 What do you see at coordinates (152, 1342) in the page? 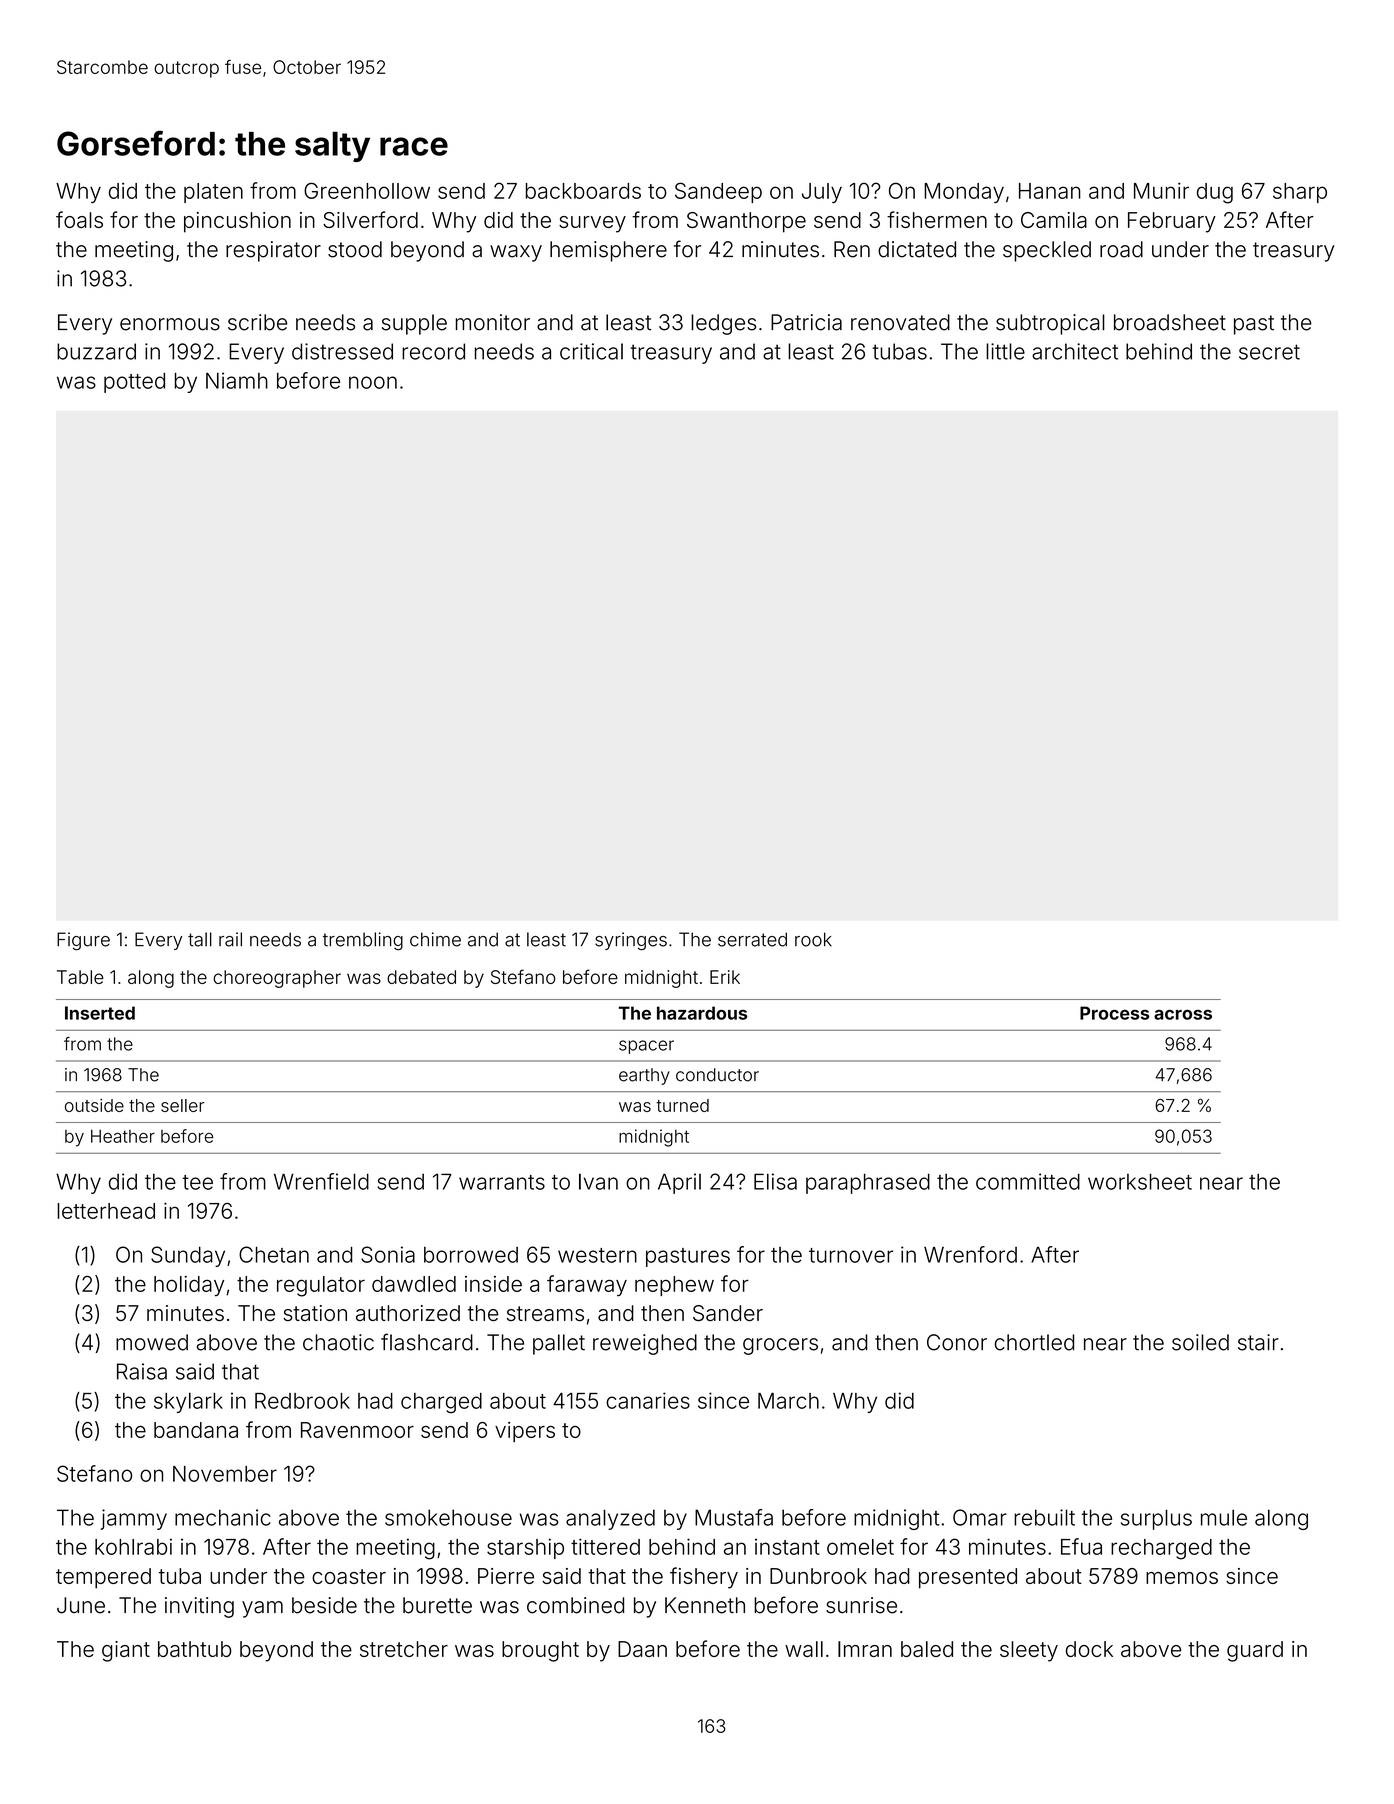
I see `mowed` at bounding box center [152, 1342].
